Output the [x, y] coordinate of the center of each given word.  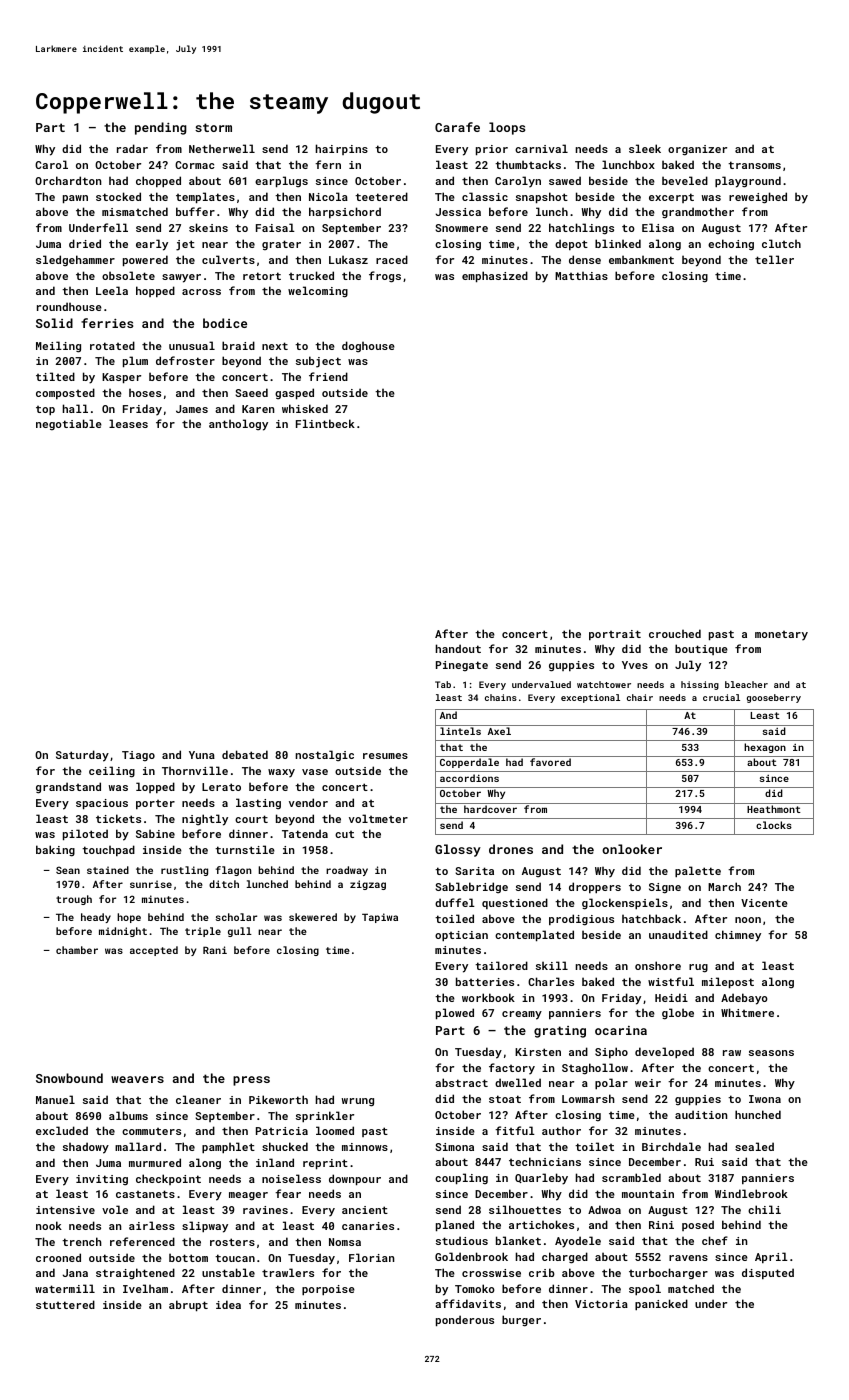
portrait [615, 635]
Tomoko [475, 1288]
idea [228, 1304]
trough [74, 900]
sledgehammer [75, 260]
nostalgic [325, 755]
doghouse [368, 346]
